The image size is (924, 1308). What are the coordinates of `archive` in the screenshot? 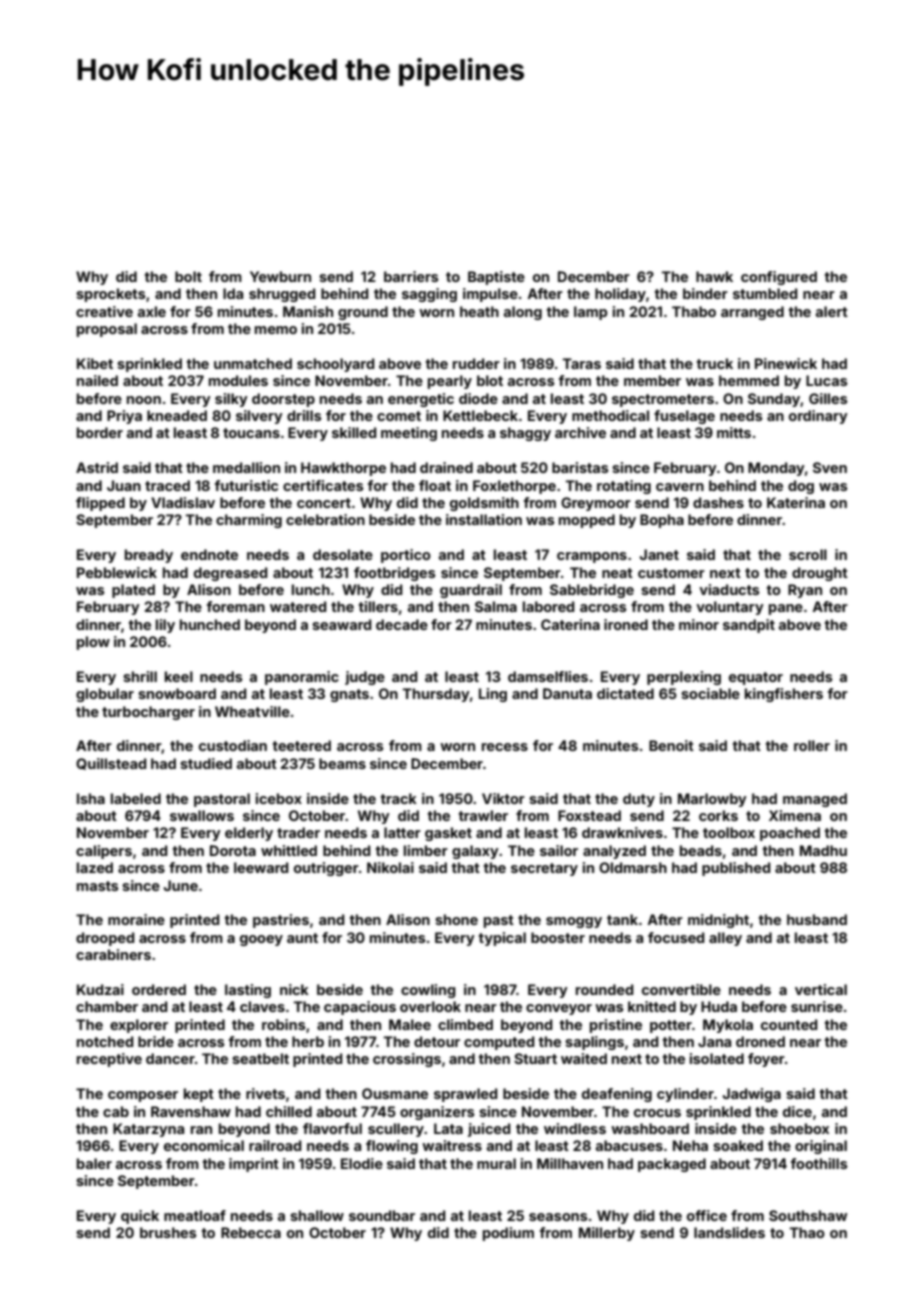 It's located at (580, 432).
